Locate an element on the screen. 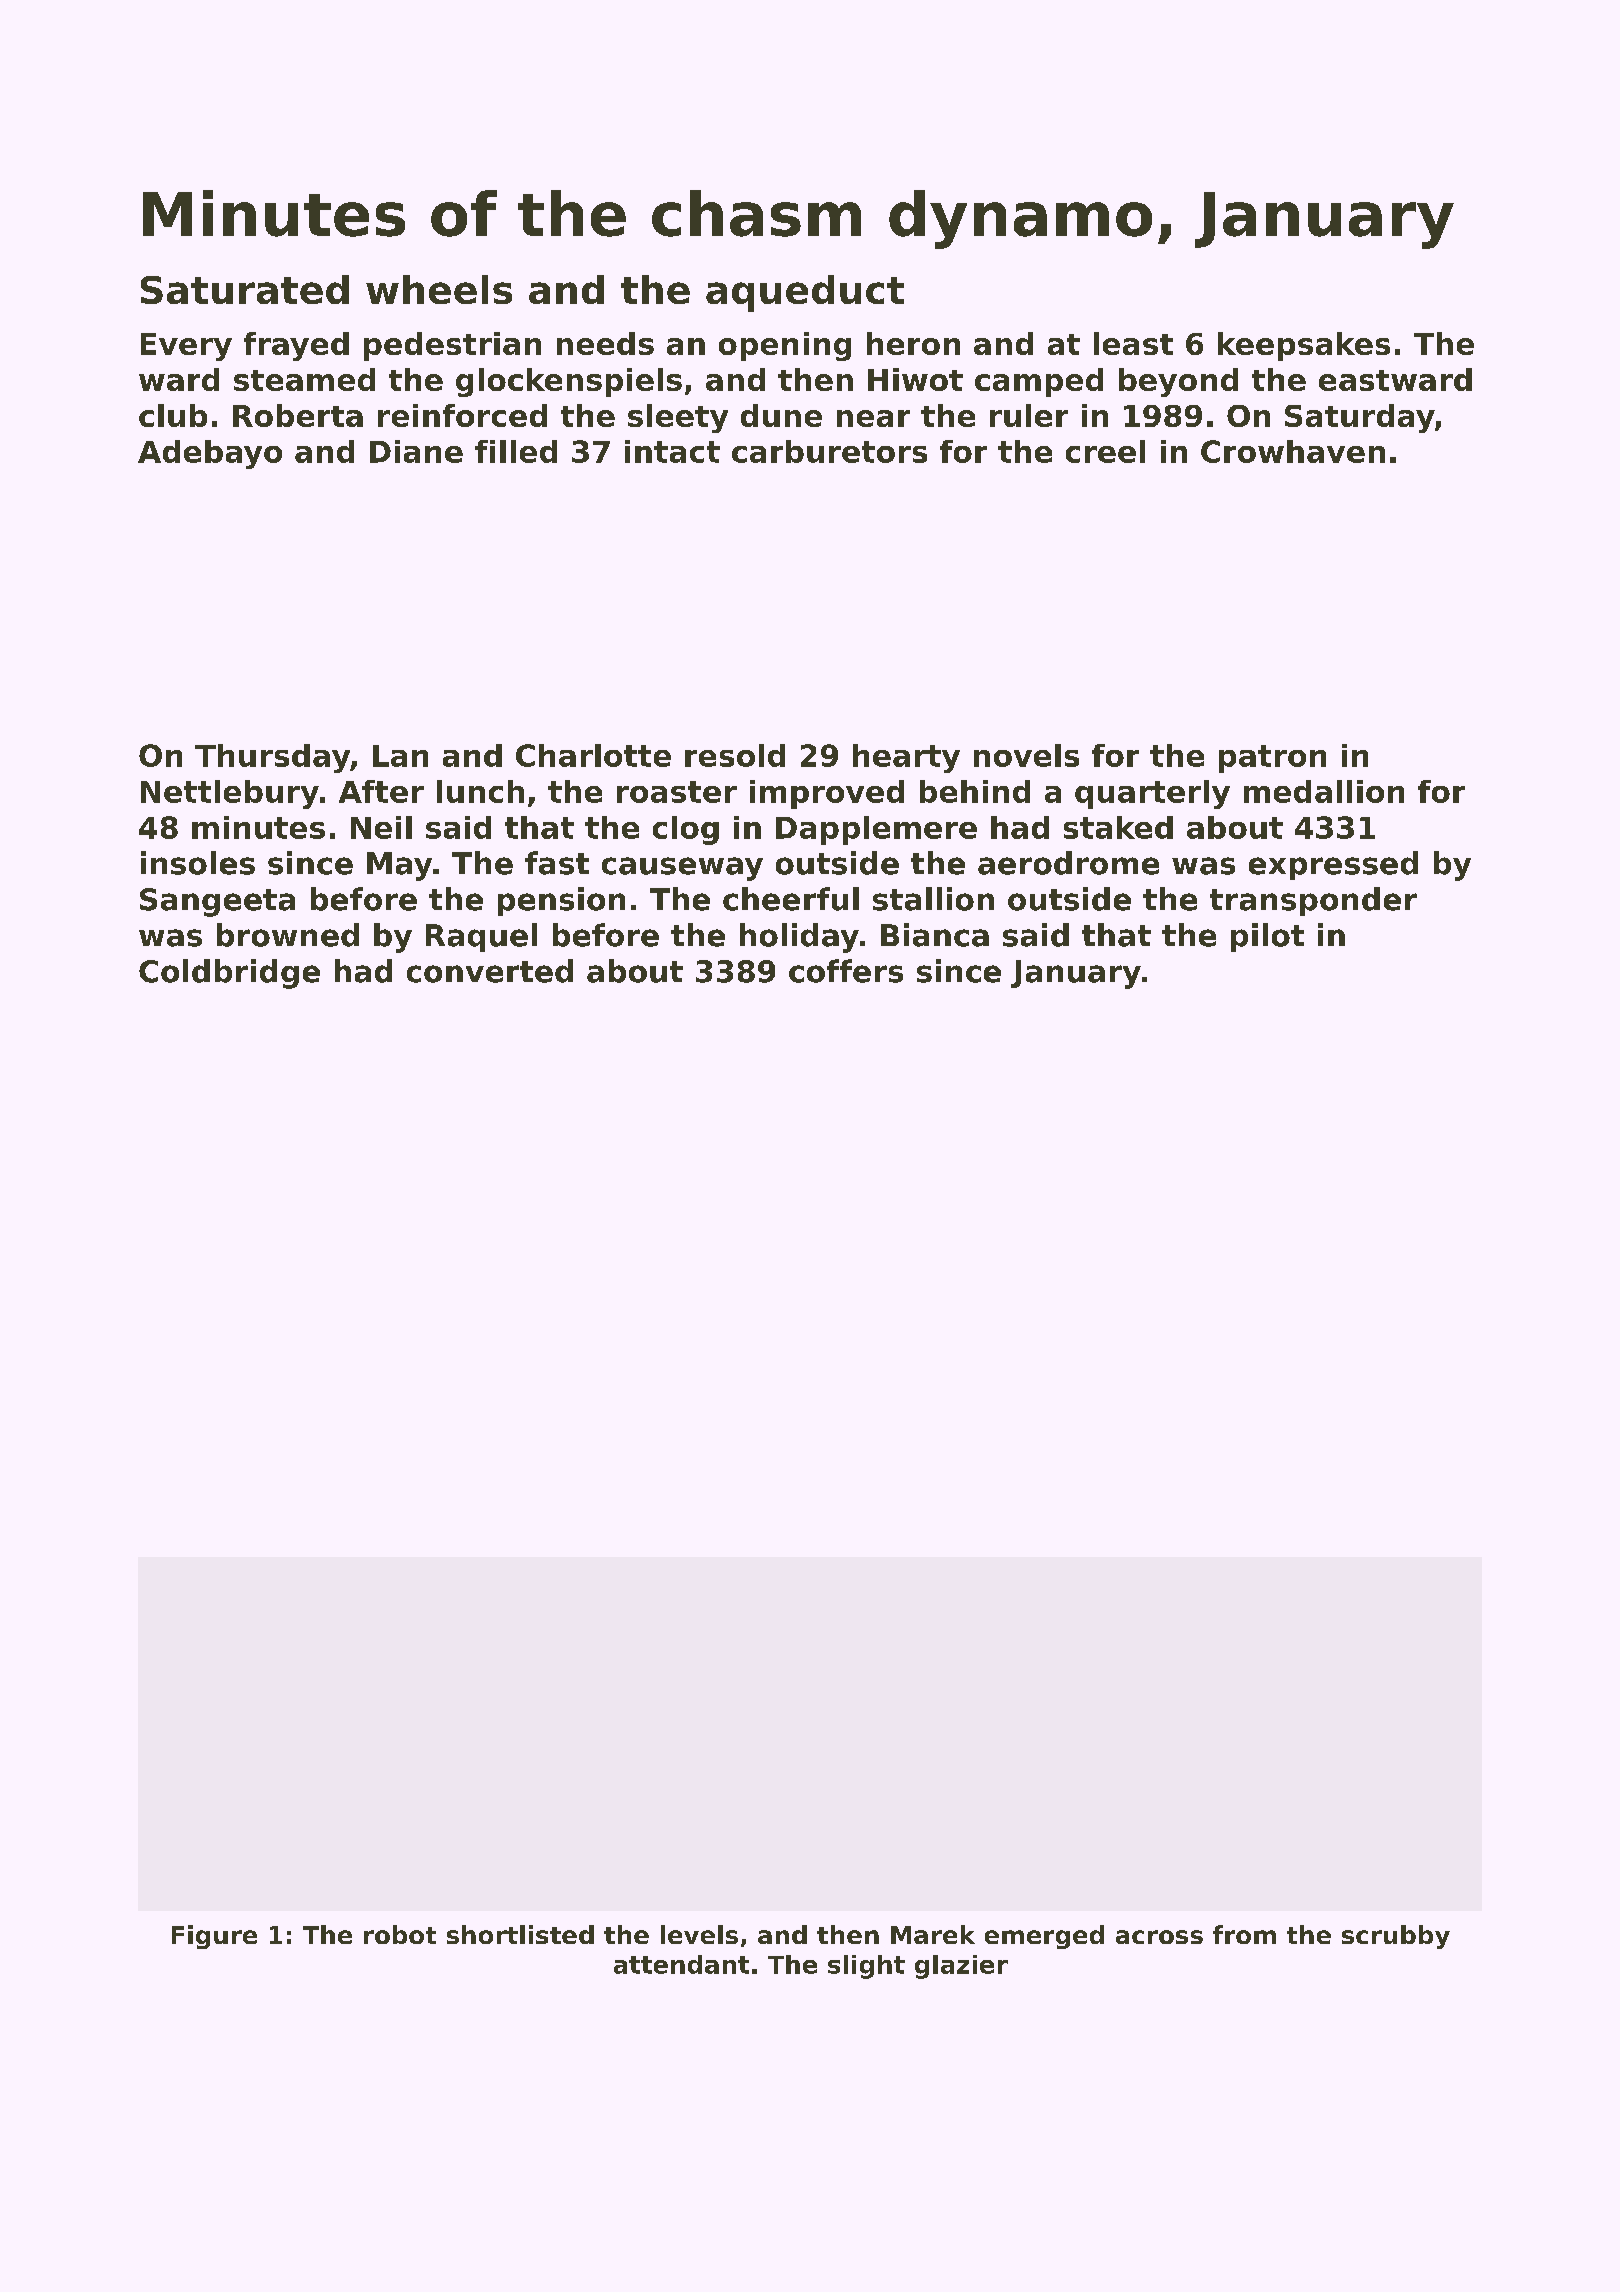 This screenshot has width=1620, height=2292. May is located at coordinates (399, 866).
